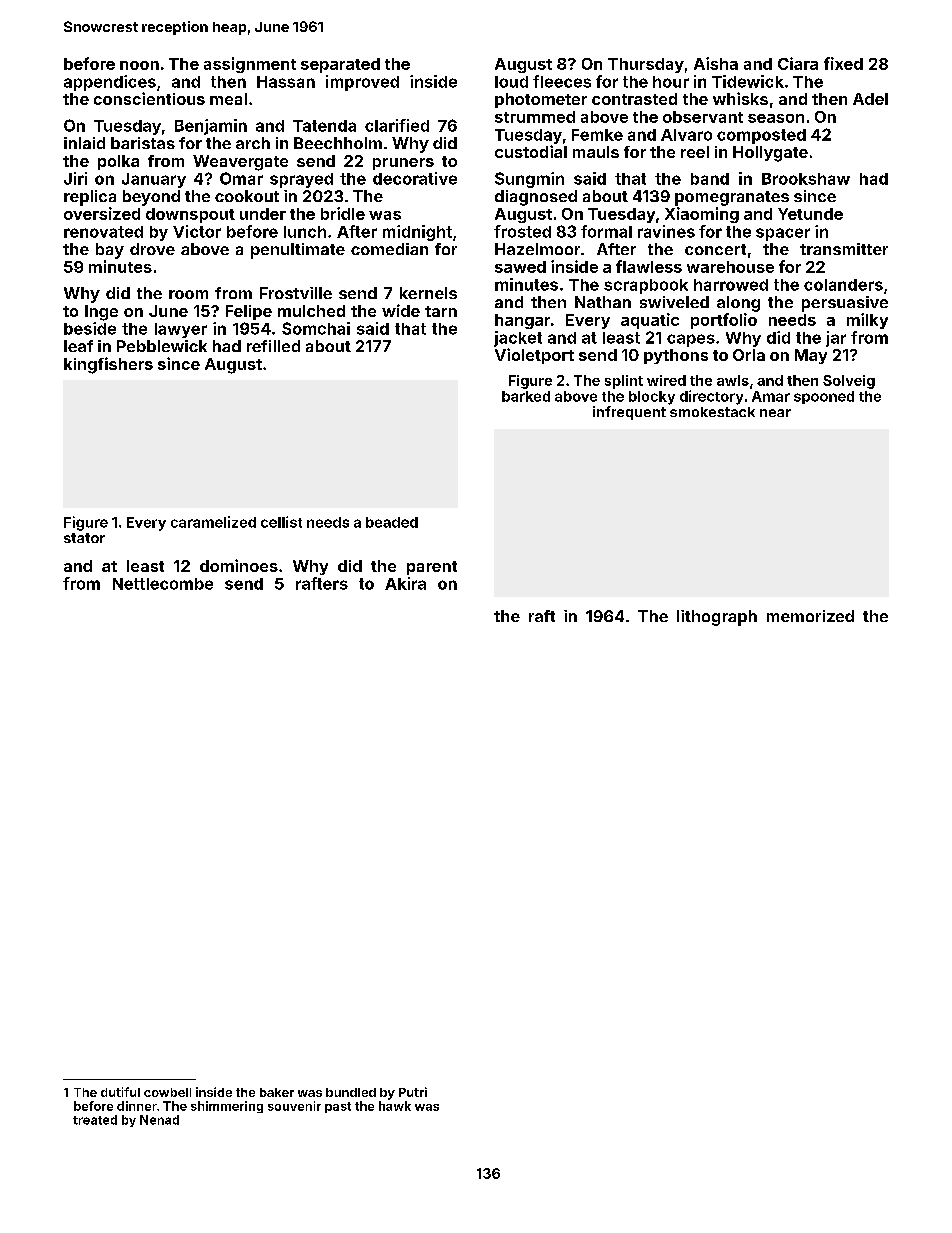 The width and height of the screenshot is (952, 1233). I want to click on Nettlecombe, so click(163, 584).
